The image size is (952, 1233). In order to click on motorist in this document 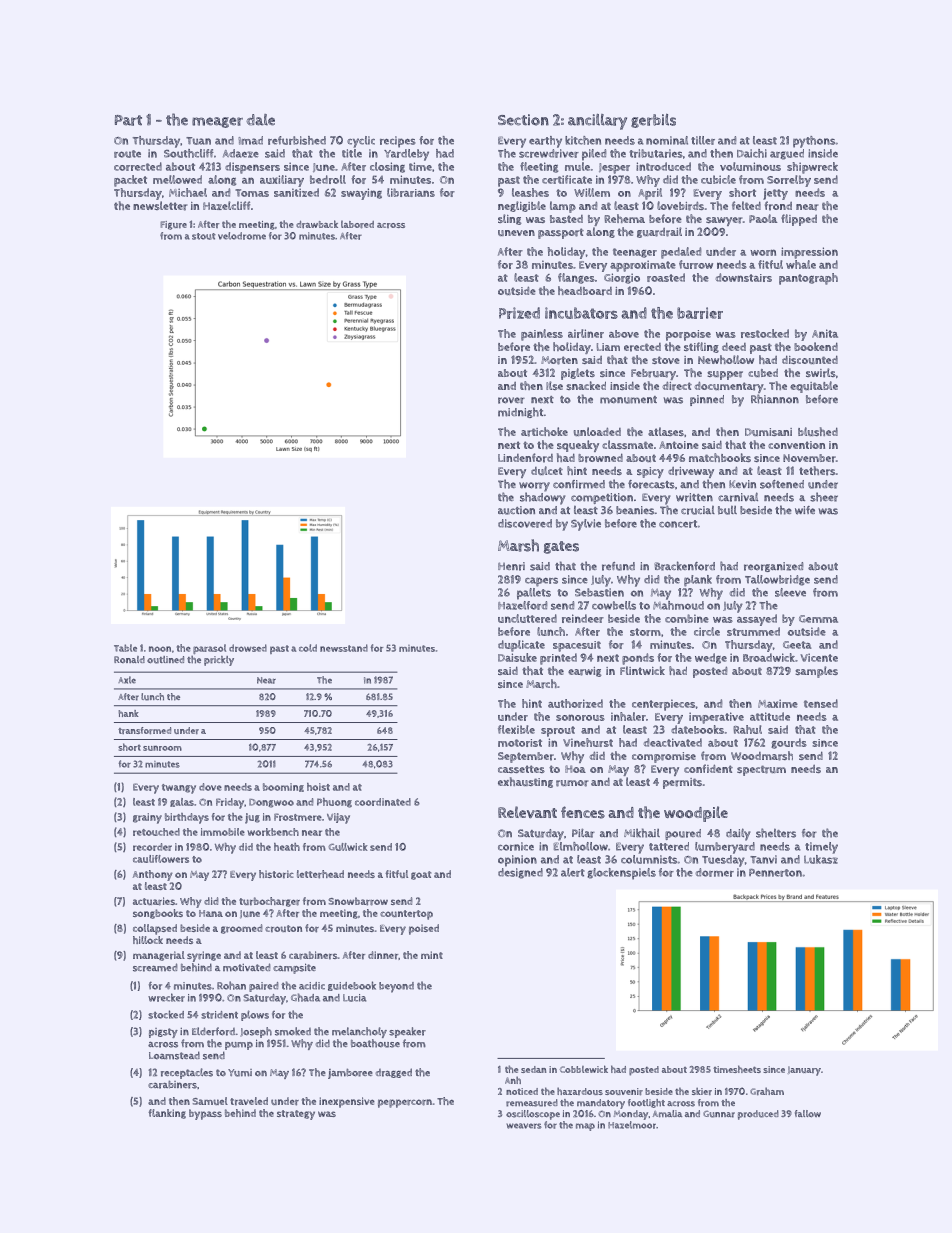, I will do `click(520, 743)`.
